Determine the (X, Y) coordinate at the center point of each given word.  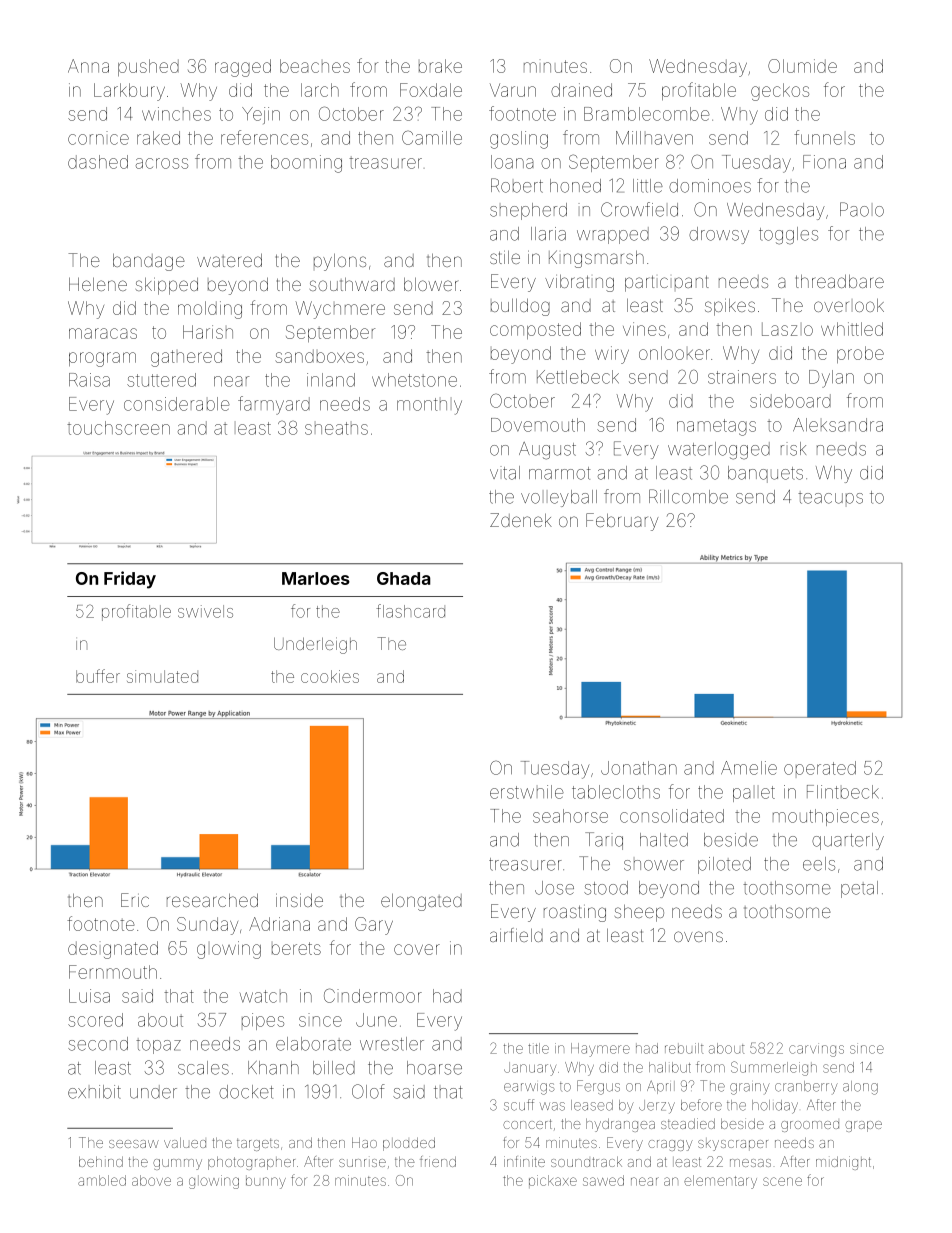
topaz (158, 1046)
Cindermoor (373, 995)
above (151, 1180)
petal (859, 889)
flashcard (410, 611)
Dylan (831, 379)
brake (440, 66)
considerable (177, 404)
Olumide (802, 66)
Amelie (749, 768)
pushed (148, 67)
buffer (98, 676)
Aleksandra (838, 425)
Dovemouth (538, 425)
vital (505, 473)
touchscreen (118, 428)
